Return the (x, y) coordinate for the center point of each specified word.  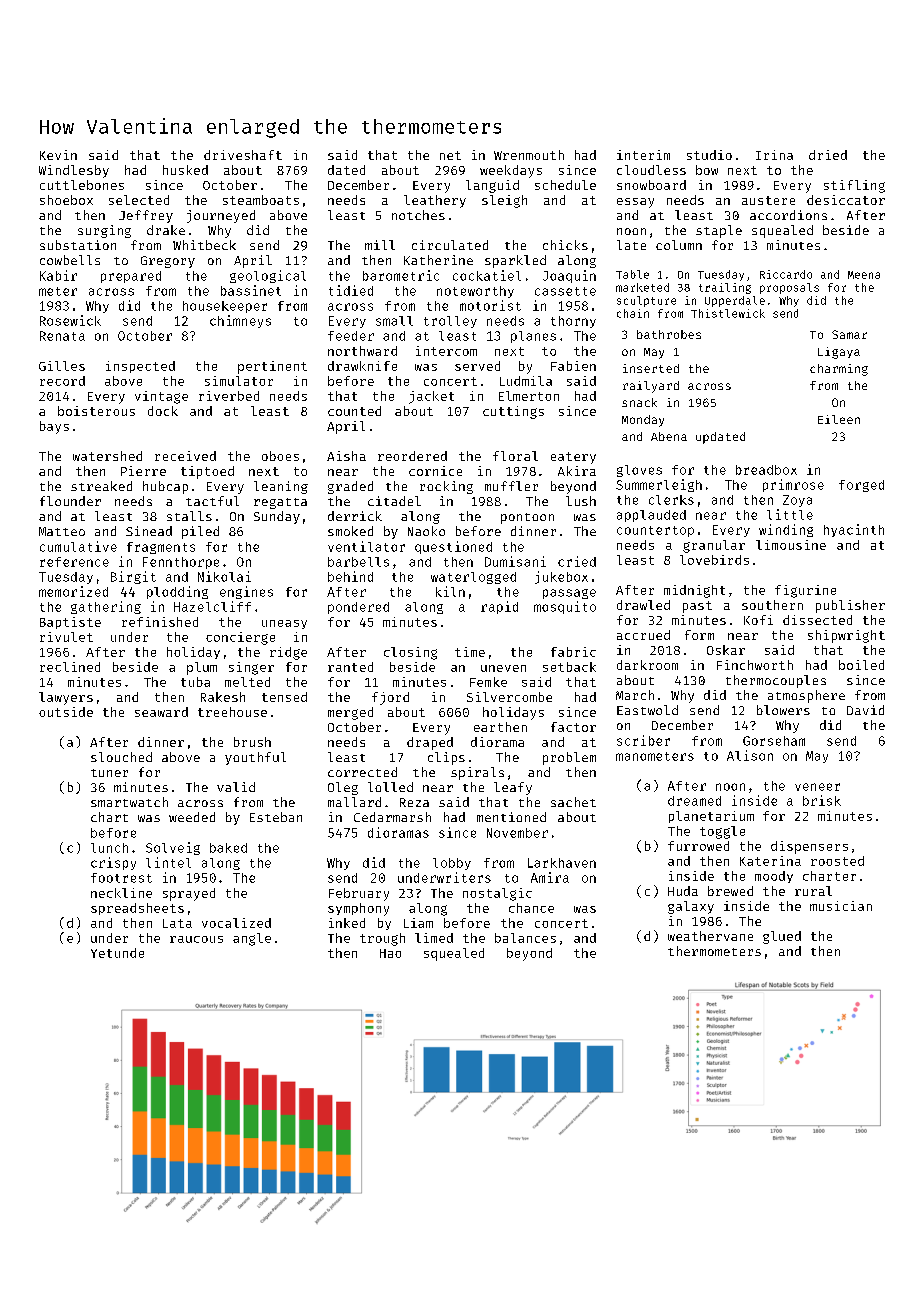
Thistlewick (728, 313)
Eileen (839, 419)
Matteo (62, 531)
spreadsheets (137, 909)
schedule (565, 185)
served (477, 366)
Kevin (58, 155)
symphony (358, 909)
